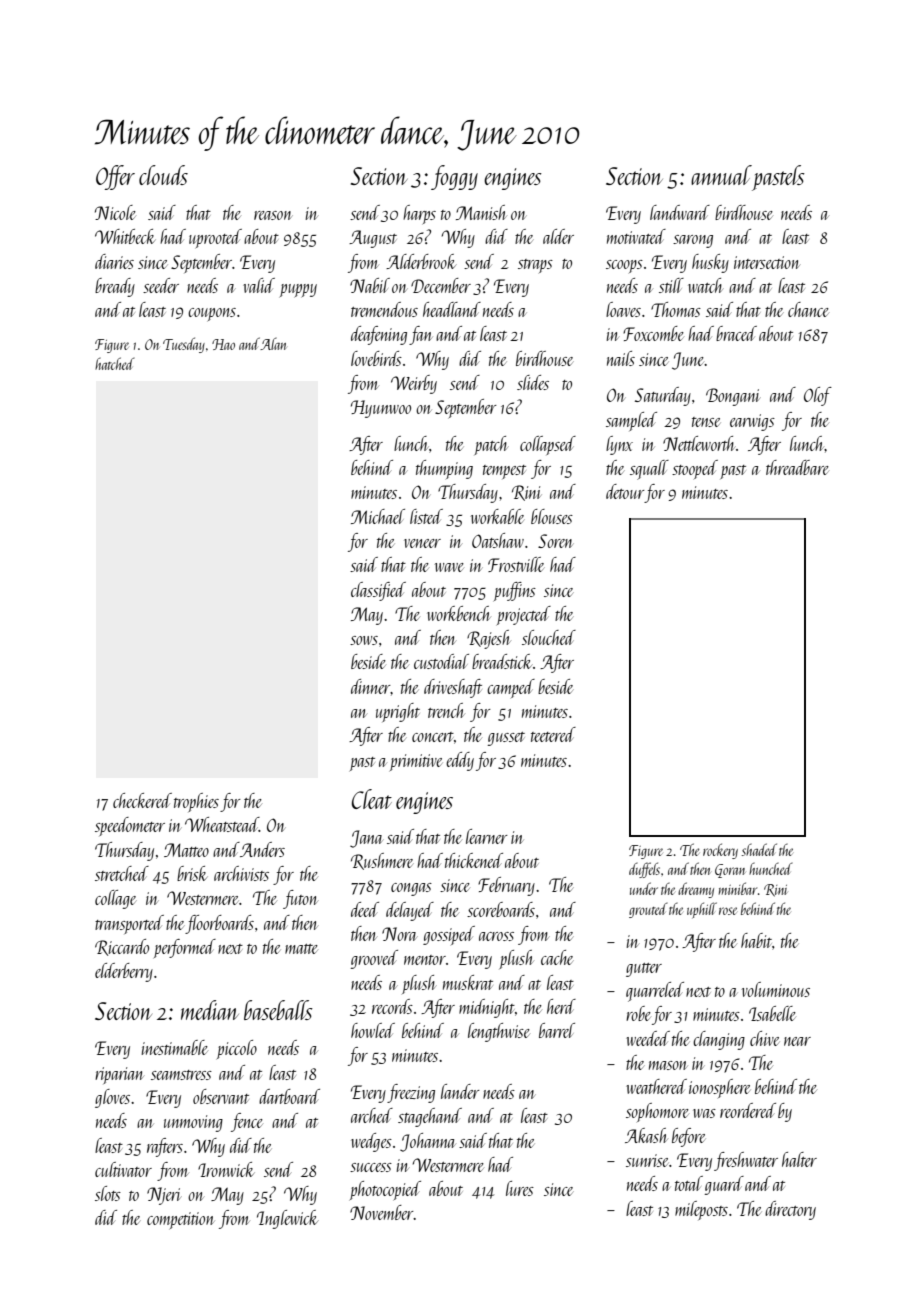 The image size is (924, 1308). What do you see at coordinates (481, 212) in the image?
I see `Manish` at bounding box center [481, 212].
